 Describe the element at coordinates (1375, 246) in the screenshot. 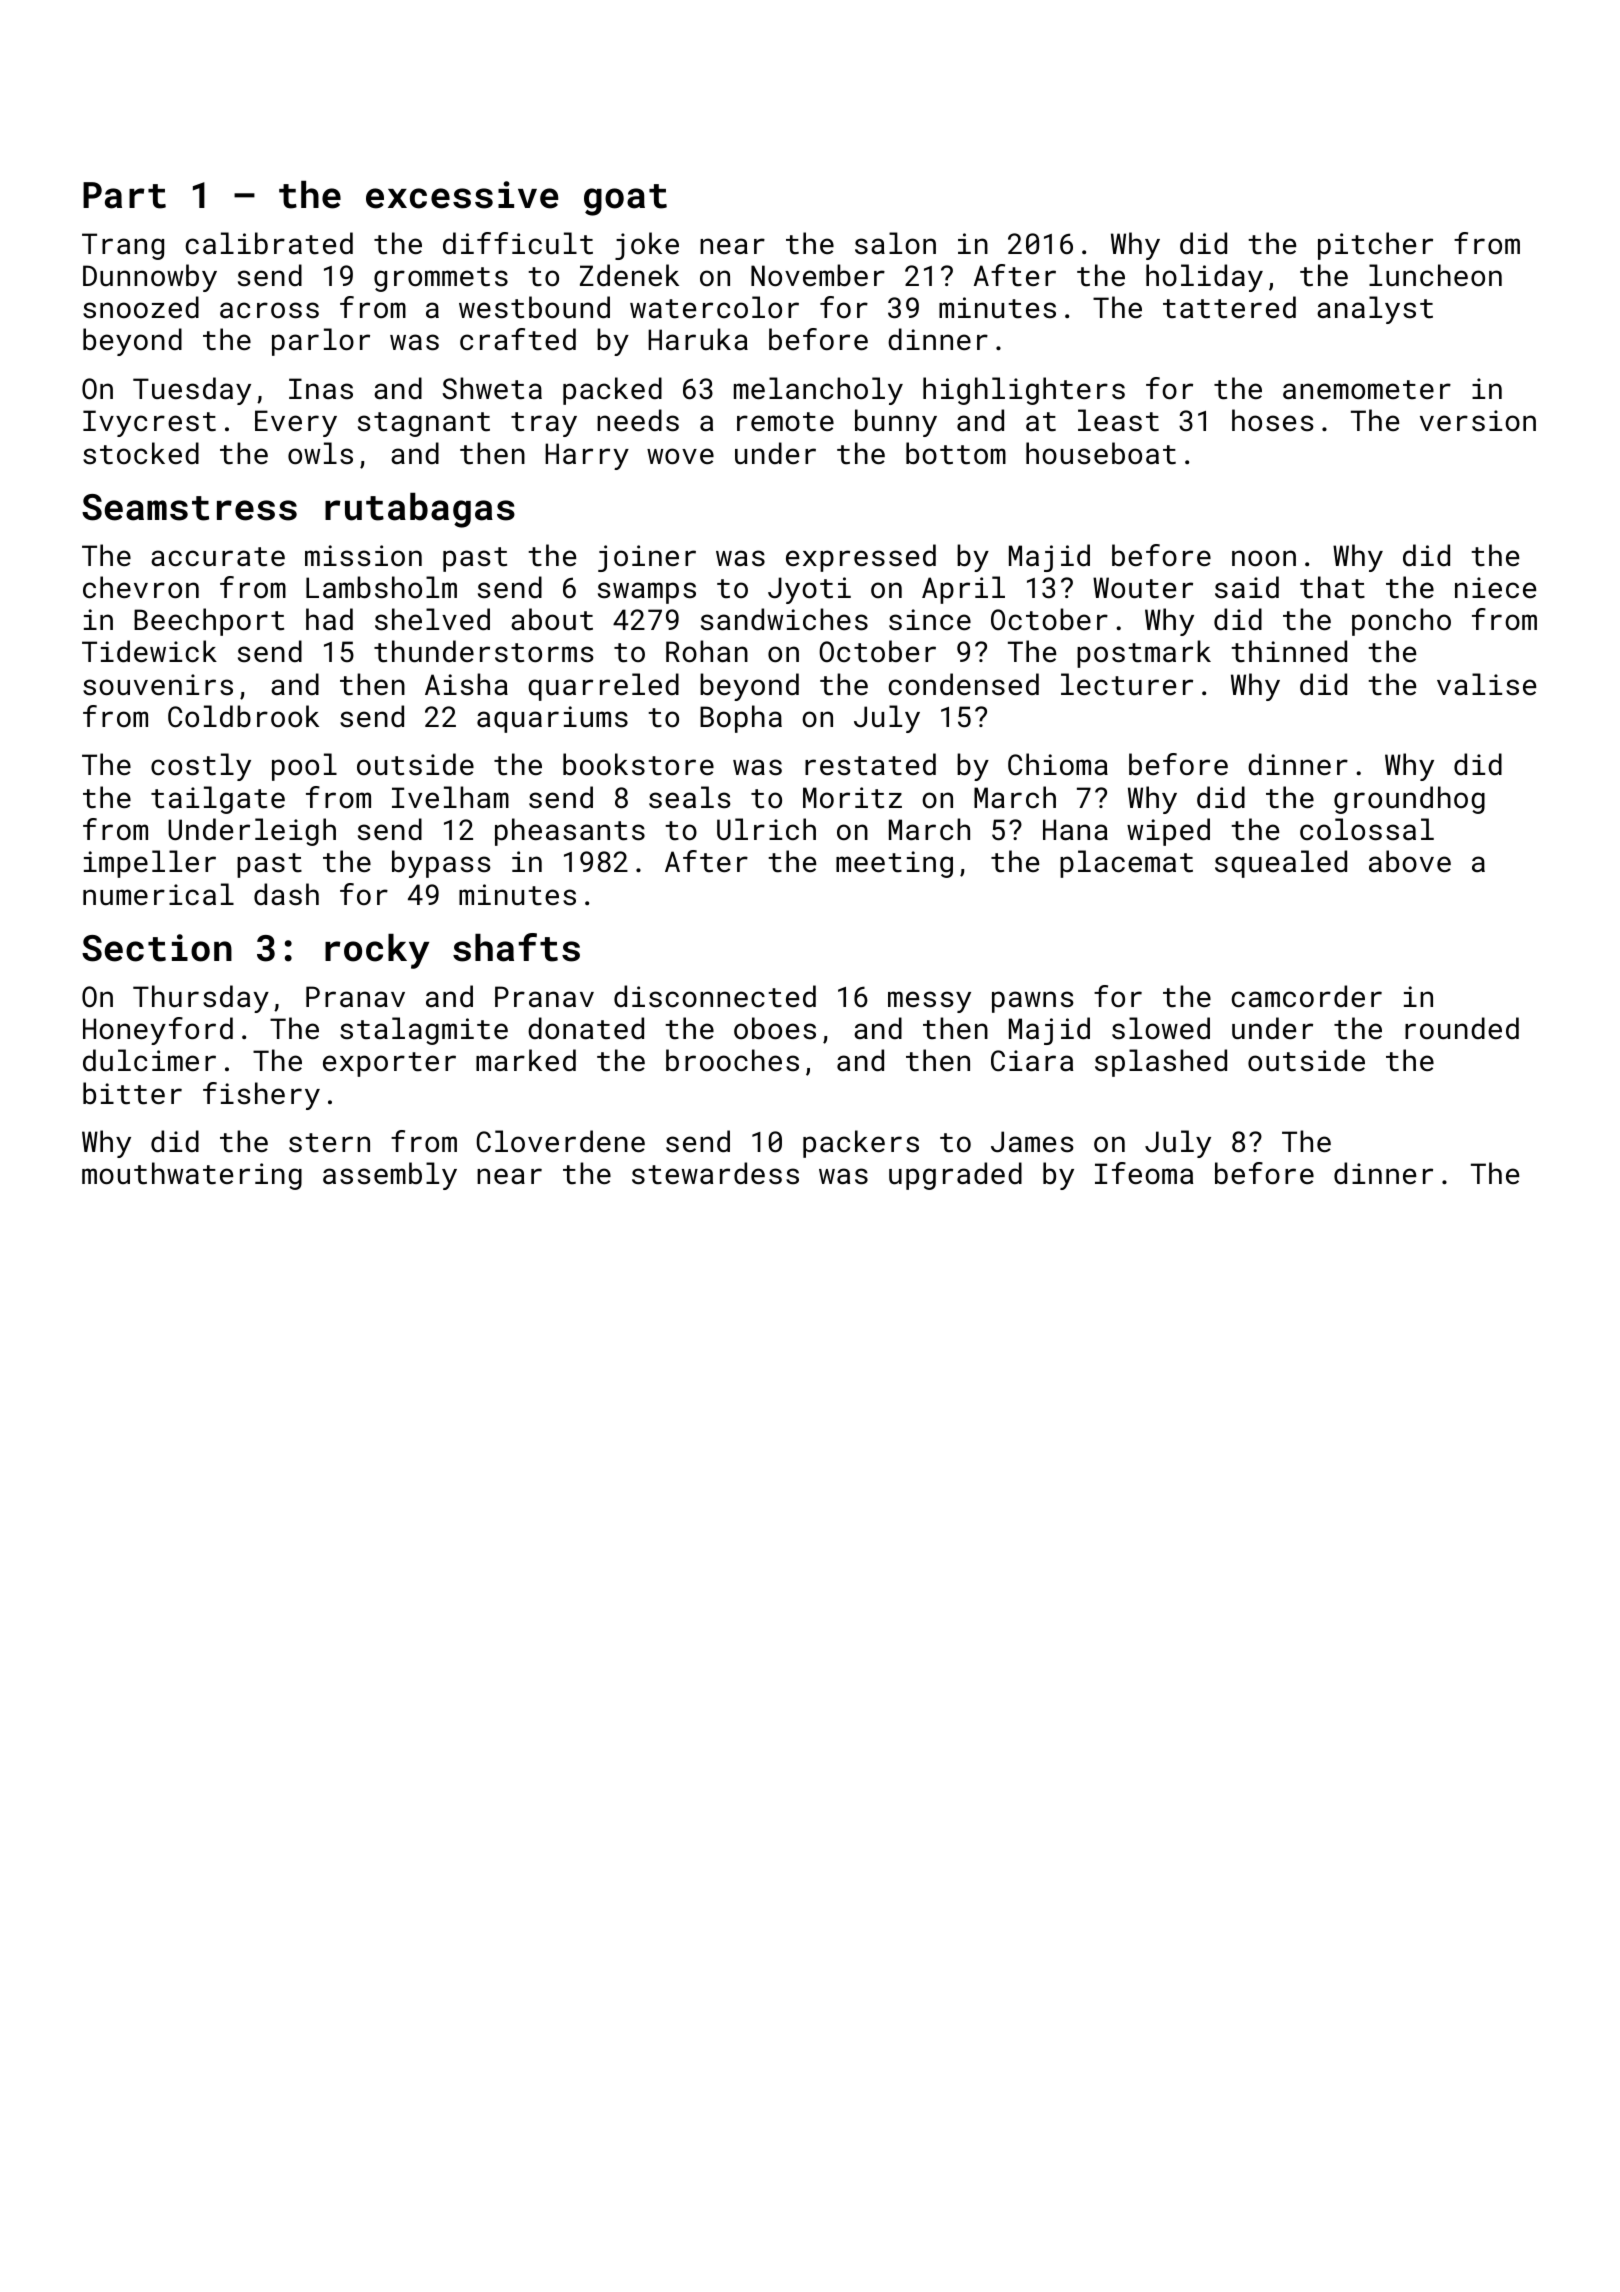

I see `pitcher` at that location.
